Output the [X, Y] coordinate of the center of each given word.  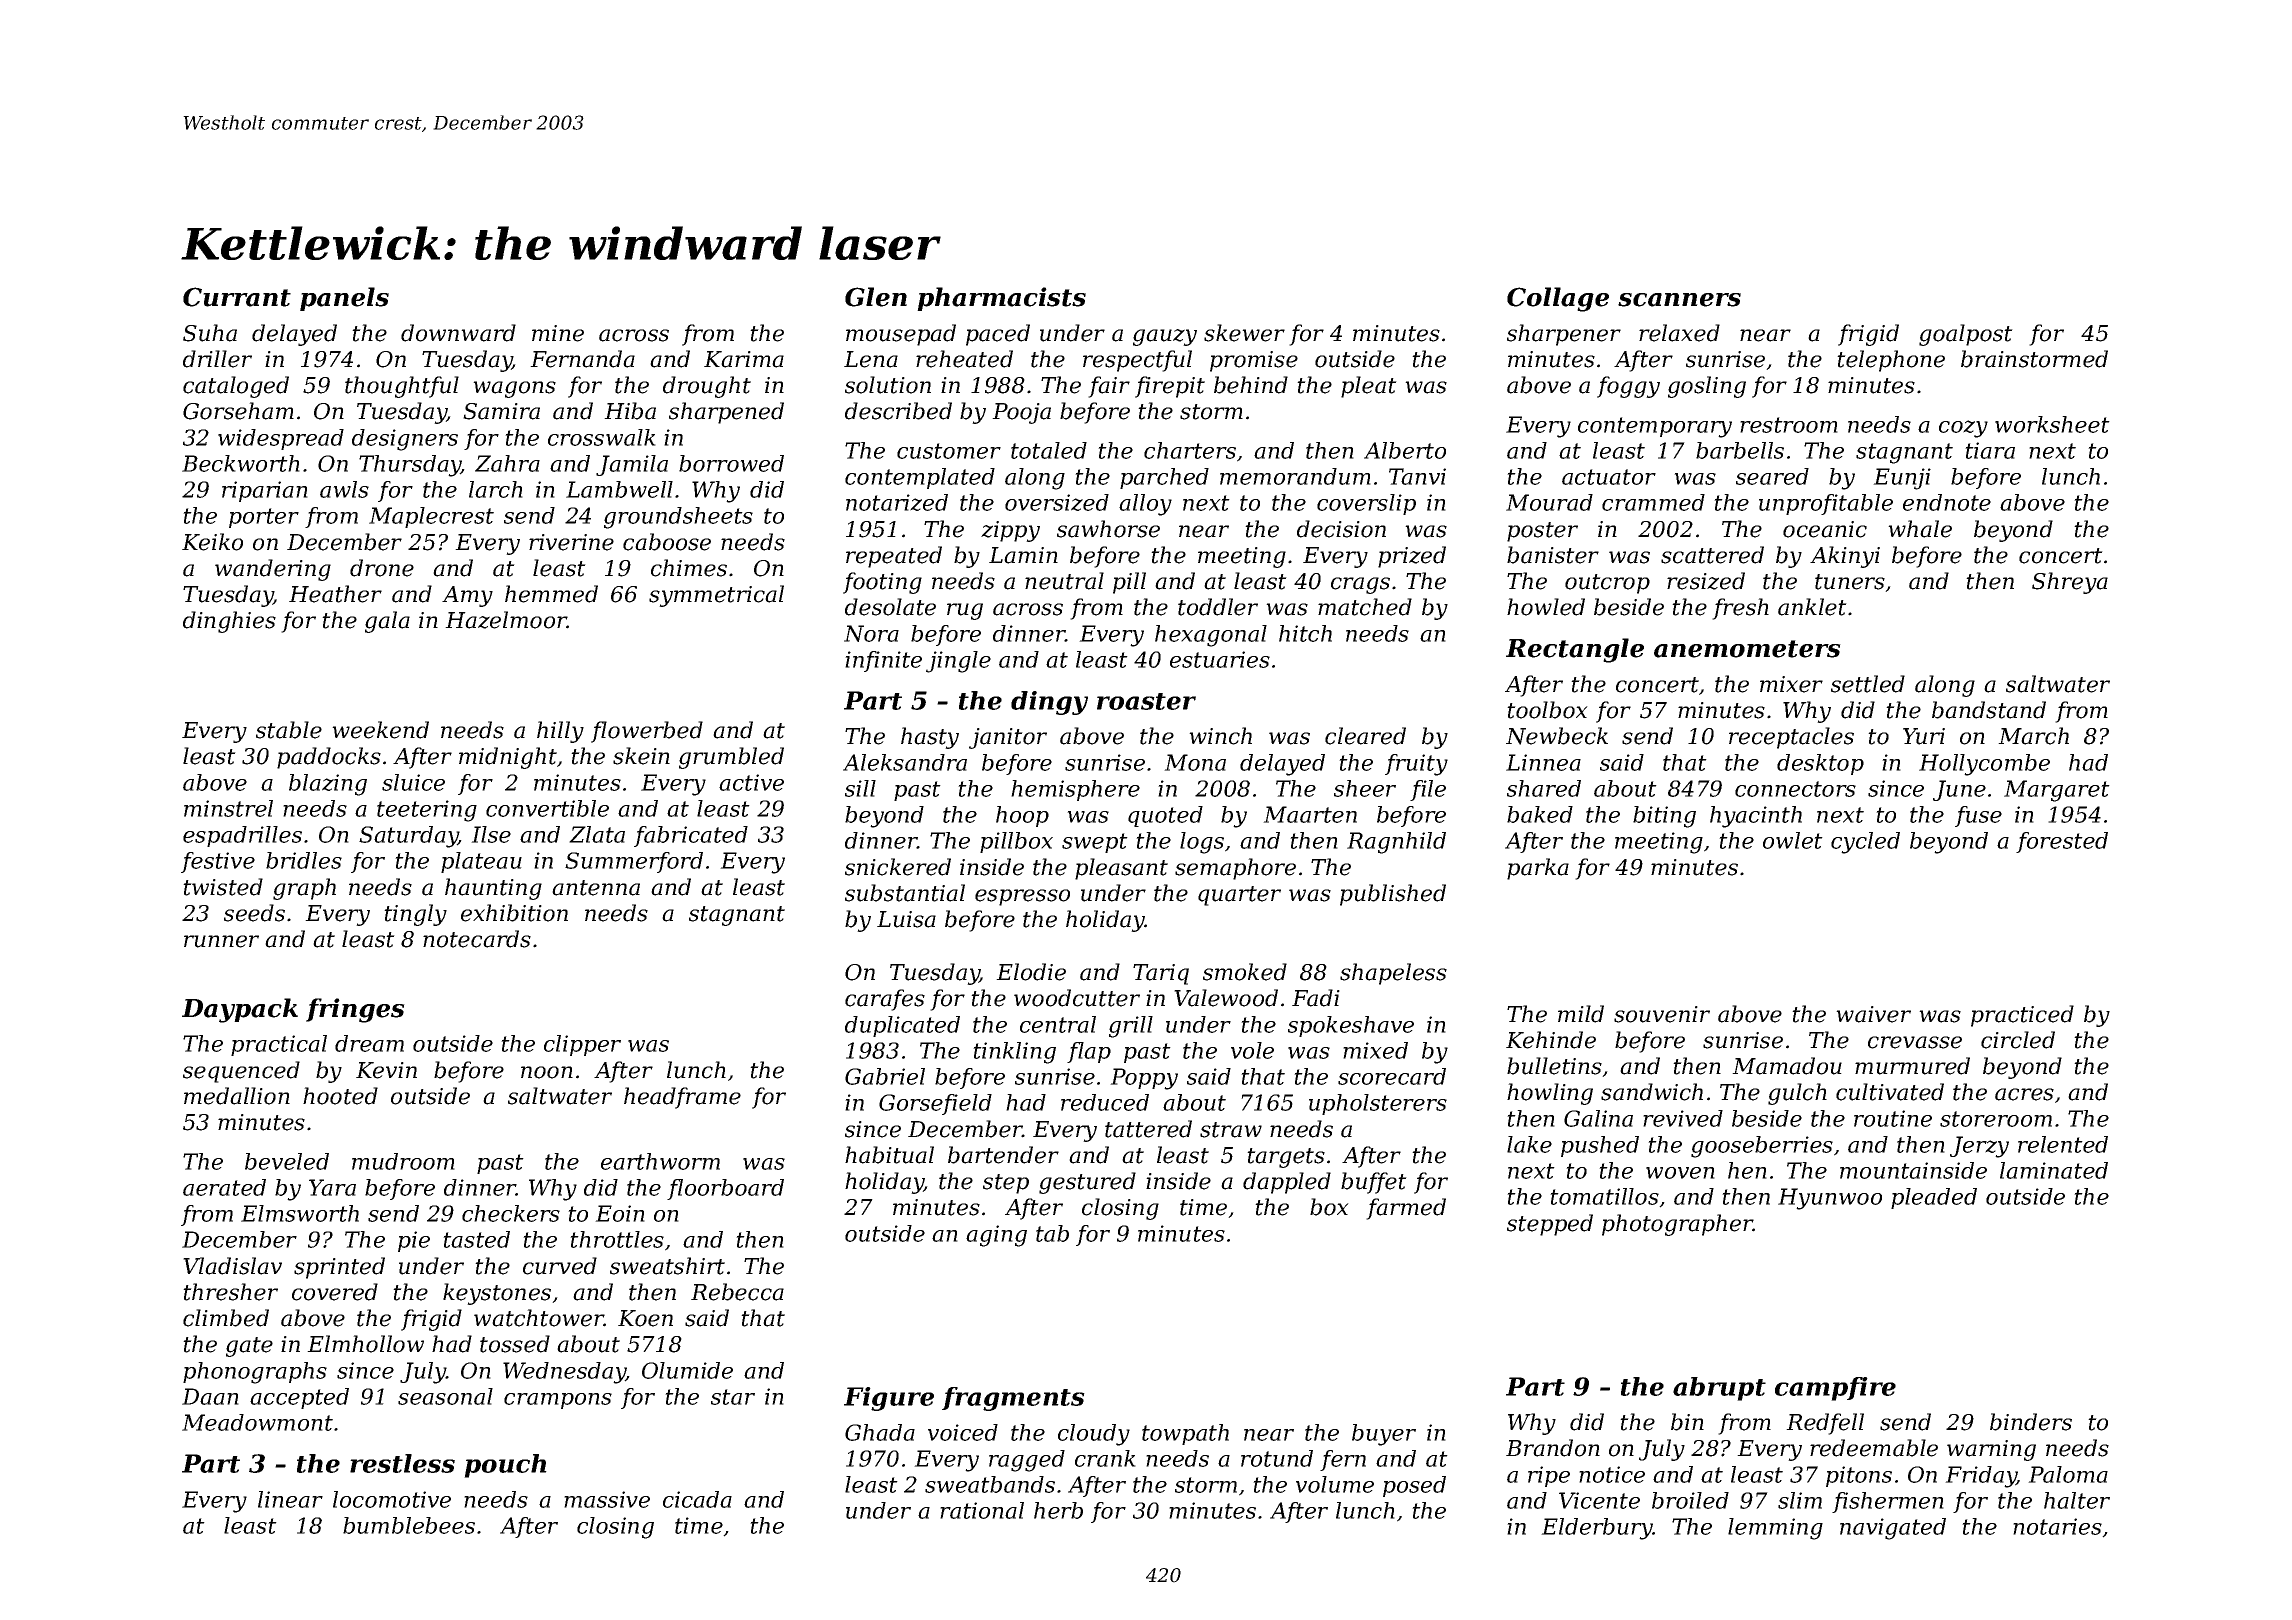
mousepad [901, 335]
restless [402, 1463]
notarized [897, 502]
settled [1868, 684]
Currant [237, 297]
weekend [380, 730]
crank [1105, 1458]
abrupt [1719, 1389]
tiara [1990, 450]
